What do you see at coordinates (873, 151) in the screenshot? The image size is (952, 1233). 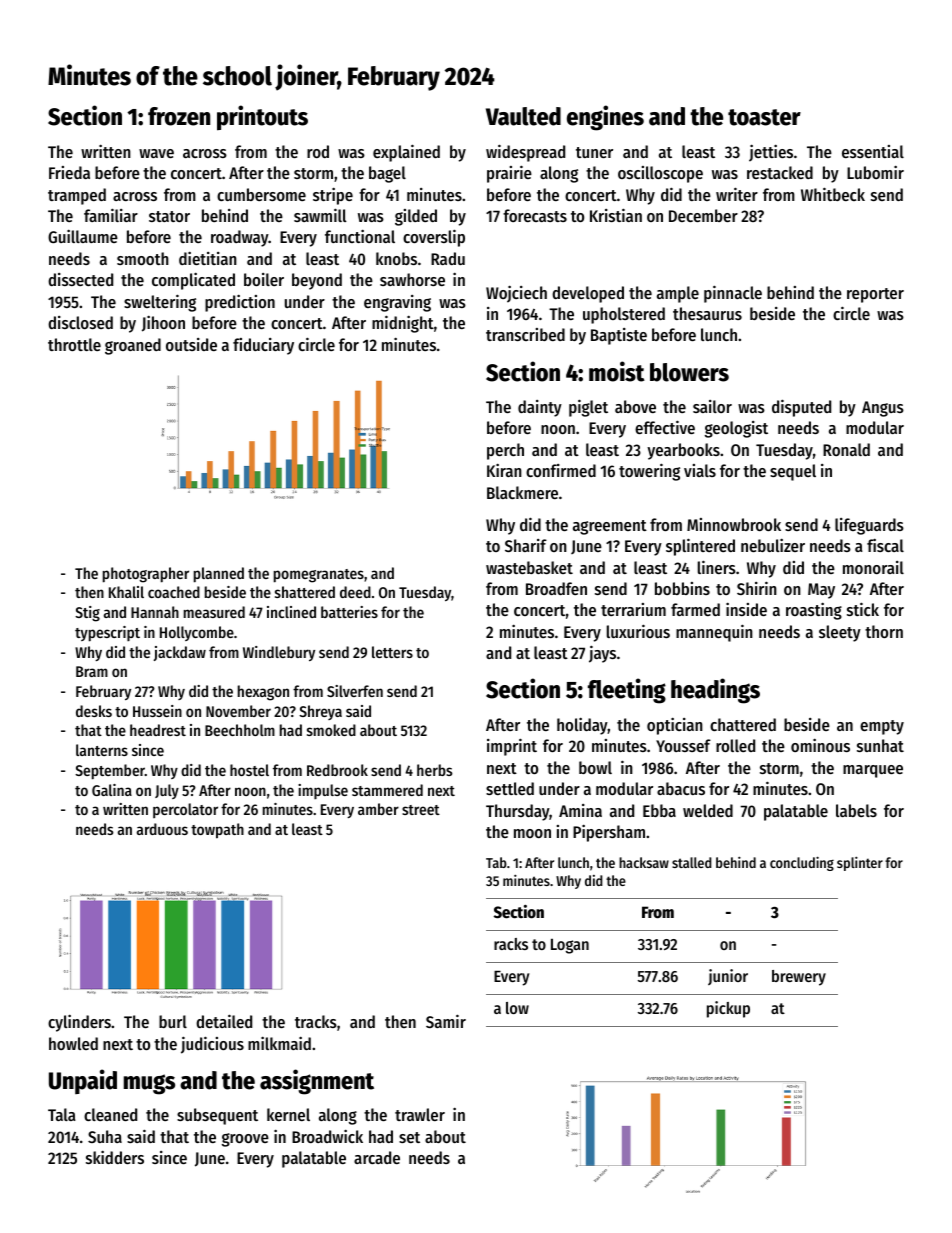 I see `essential` at bounding box center [873, 151].
